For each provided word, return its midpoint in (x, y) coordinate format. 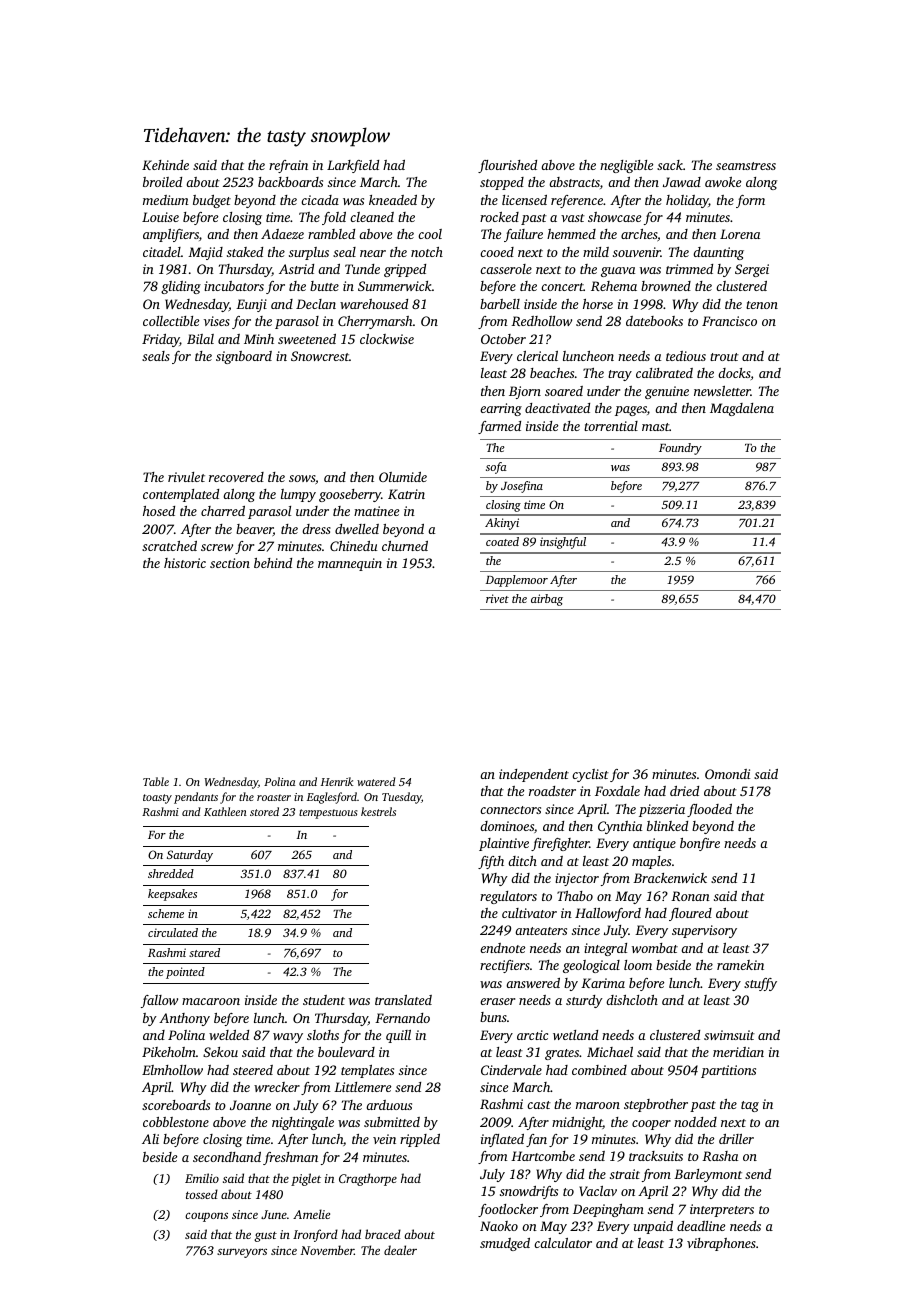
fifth (491, 862)
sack (670, 165)
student (324, 1000)
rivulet (186, 477)
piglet (306, 1179)
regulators (508, 897)
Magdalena (742, 409)
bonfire (700, 844)
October (503, 339)
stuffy (760, 984)
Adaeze (282, 234)
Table (156, 781)
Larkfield (353, 166)
